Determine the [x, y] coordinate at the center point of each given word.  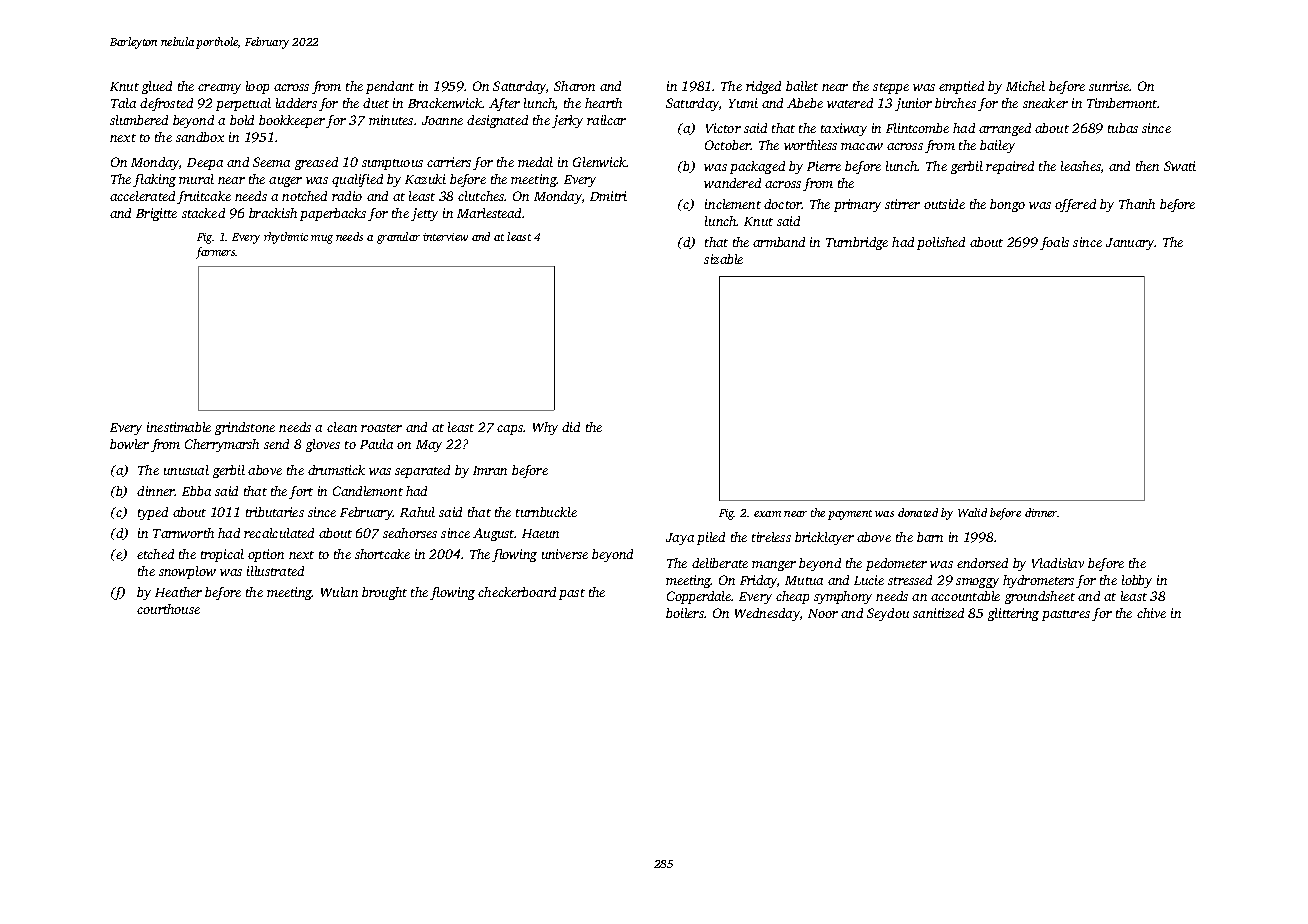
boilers [685, 613]
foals [1054, 243]
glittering [1013, 614]
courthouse [168, 609]
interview [445, 237]
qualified [357, 180]
